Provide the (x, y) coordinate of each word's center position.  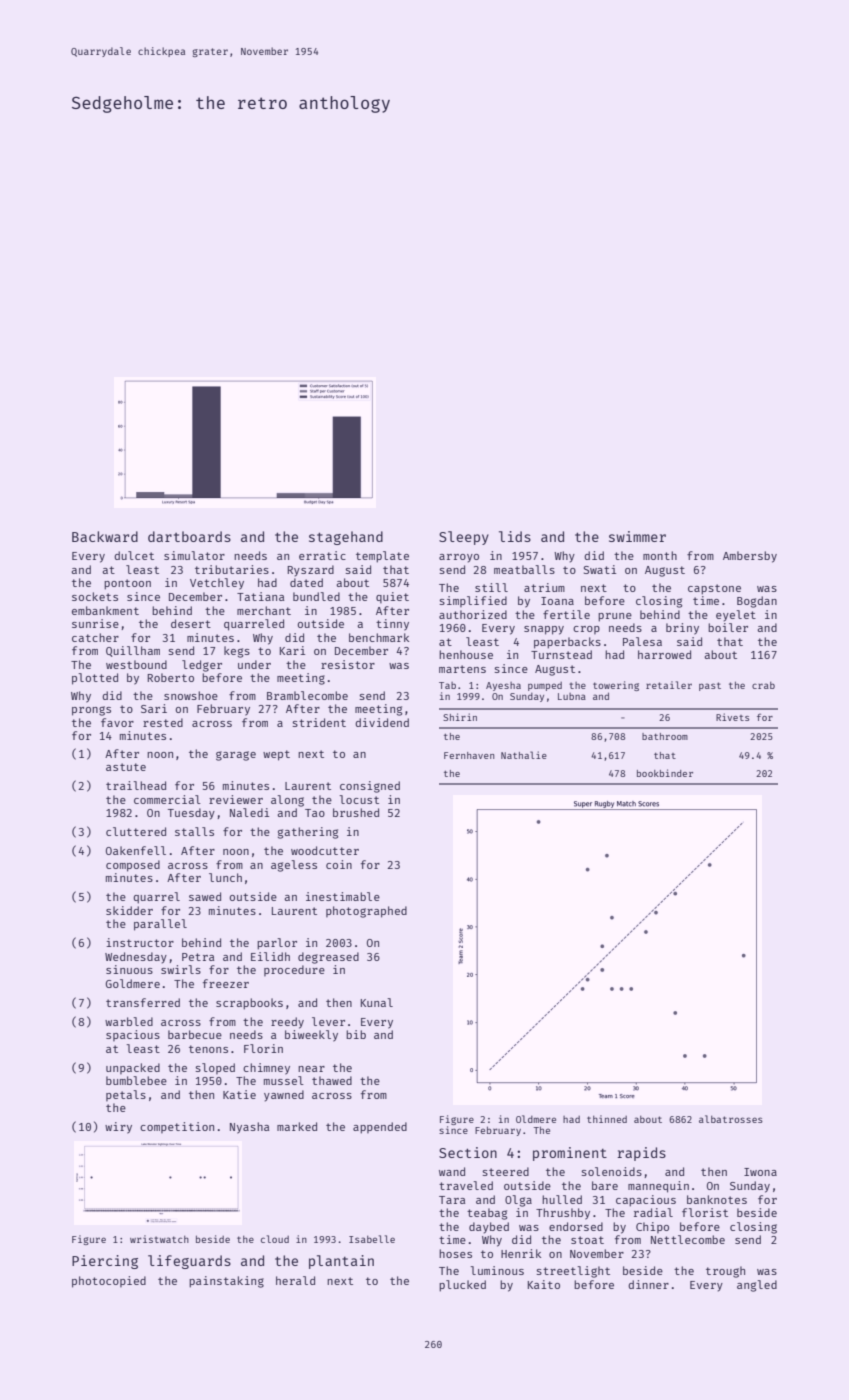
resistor (348, 664)
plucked (462, 1286)
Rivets (732, 717)
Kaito (544, 1284)
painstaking (226, 1282)
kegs (237, 652)
